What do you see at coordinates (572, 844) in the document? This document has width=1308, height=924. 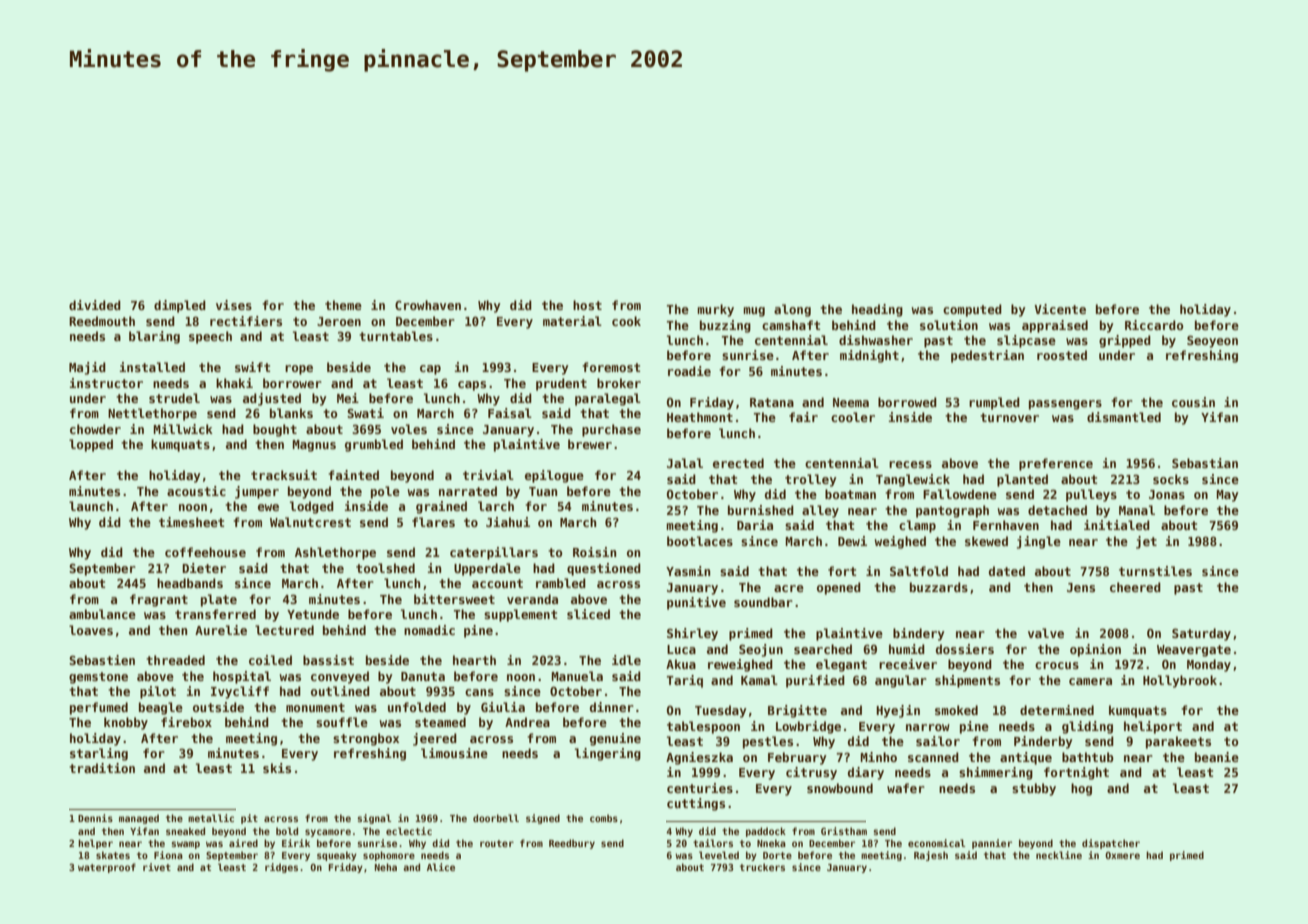 I see `Reedbury` at bounding box center [572, 844].
